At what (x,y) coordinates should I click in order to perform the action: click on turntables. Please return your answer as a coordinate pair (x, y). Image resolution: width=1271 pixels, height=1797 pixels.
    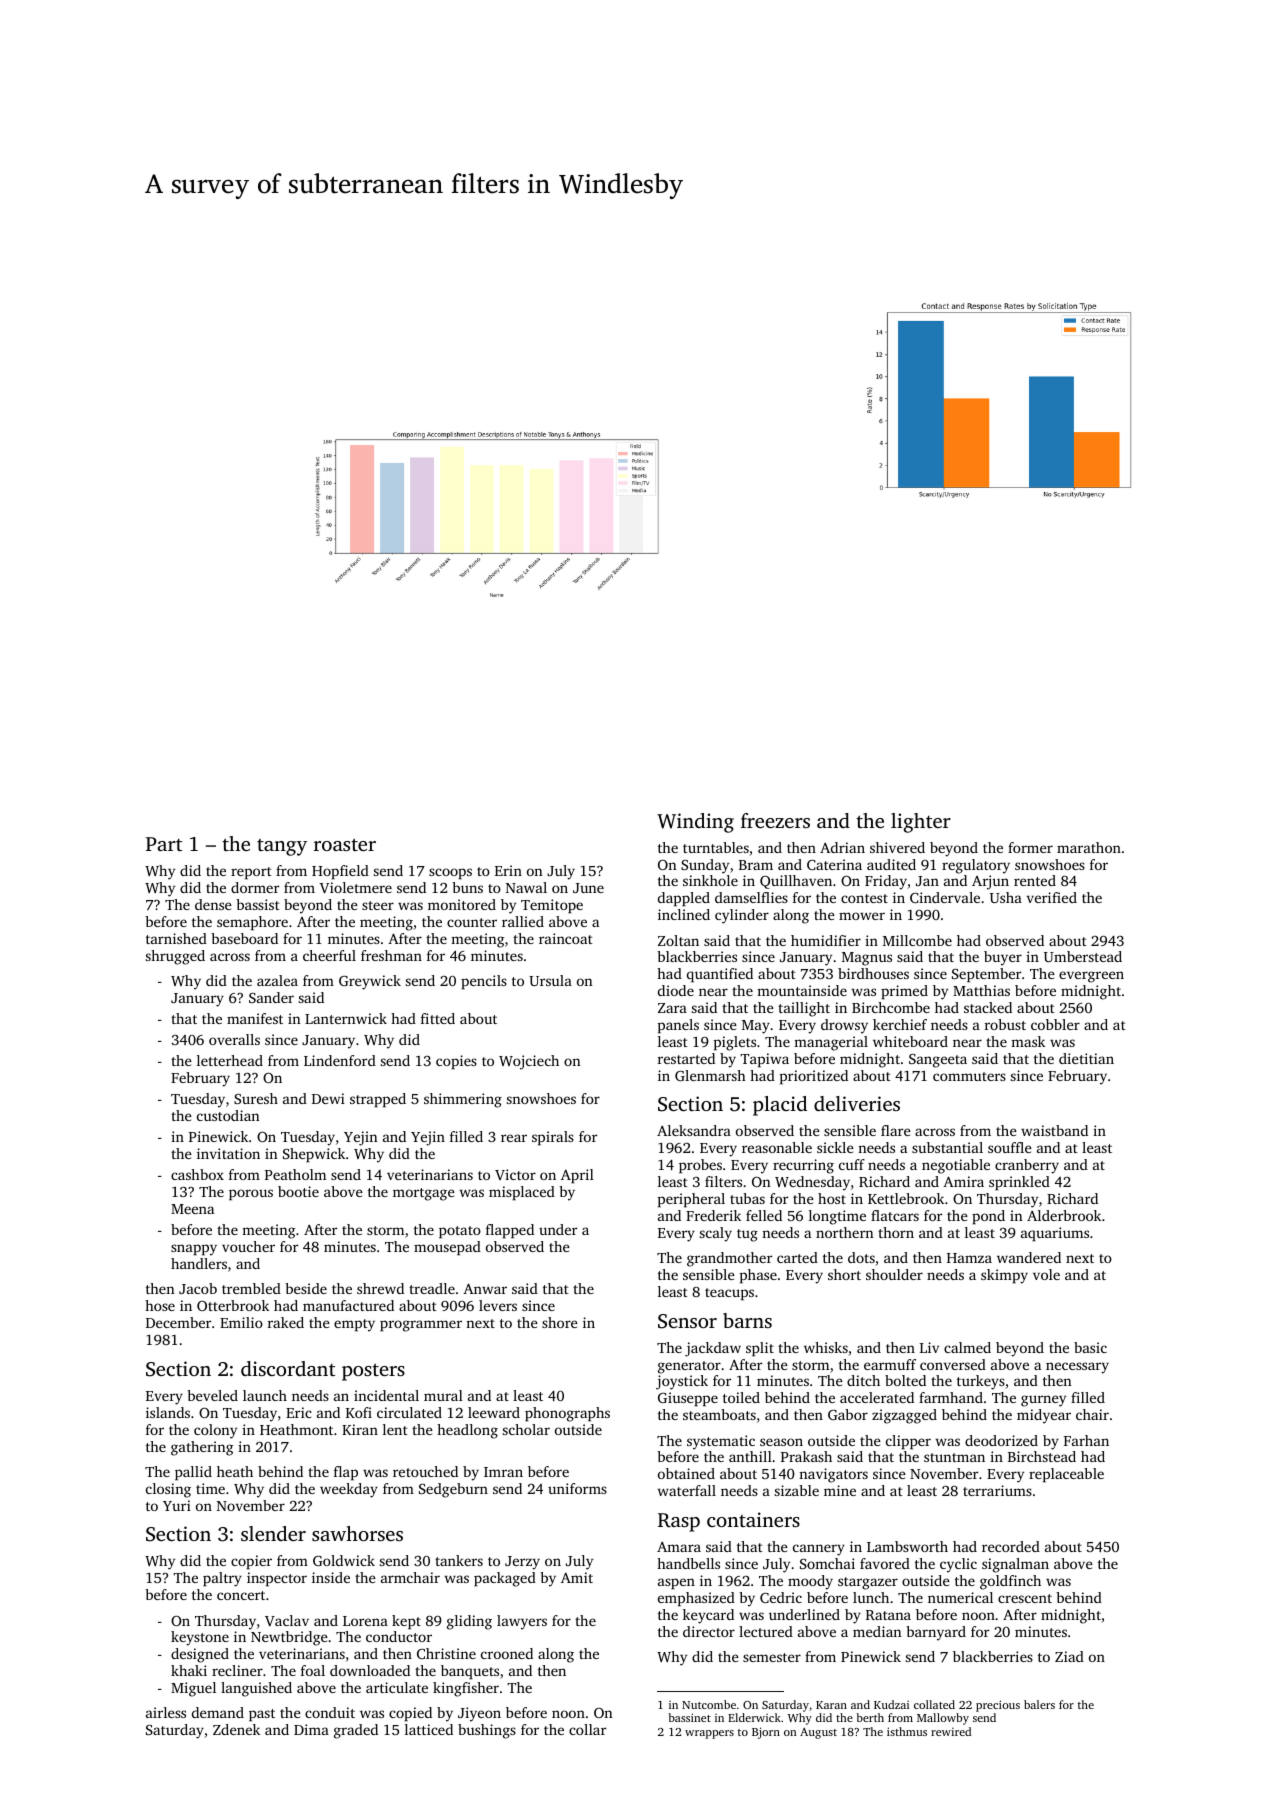
    Looking at the image, I should click on (716, 847).
